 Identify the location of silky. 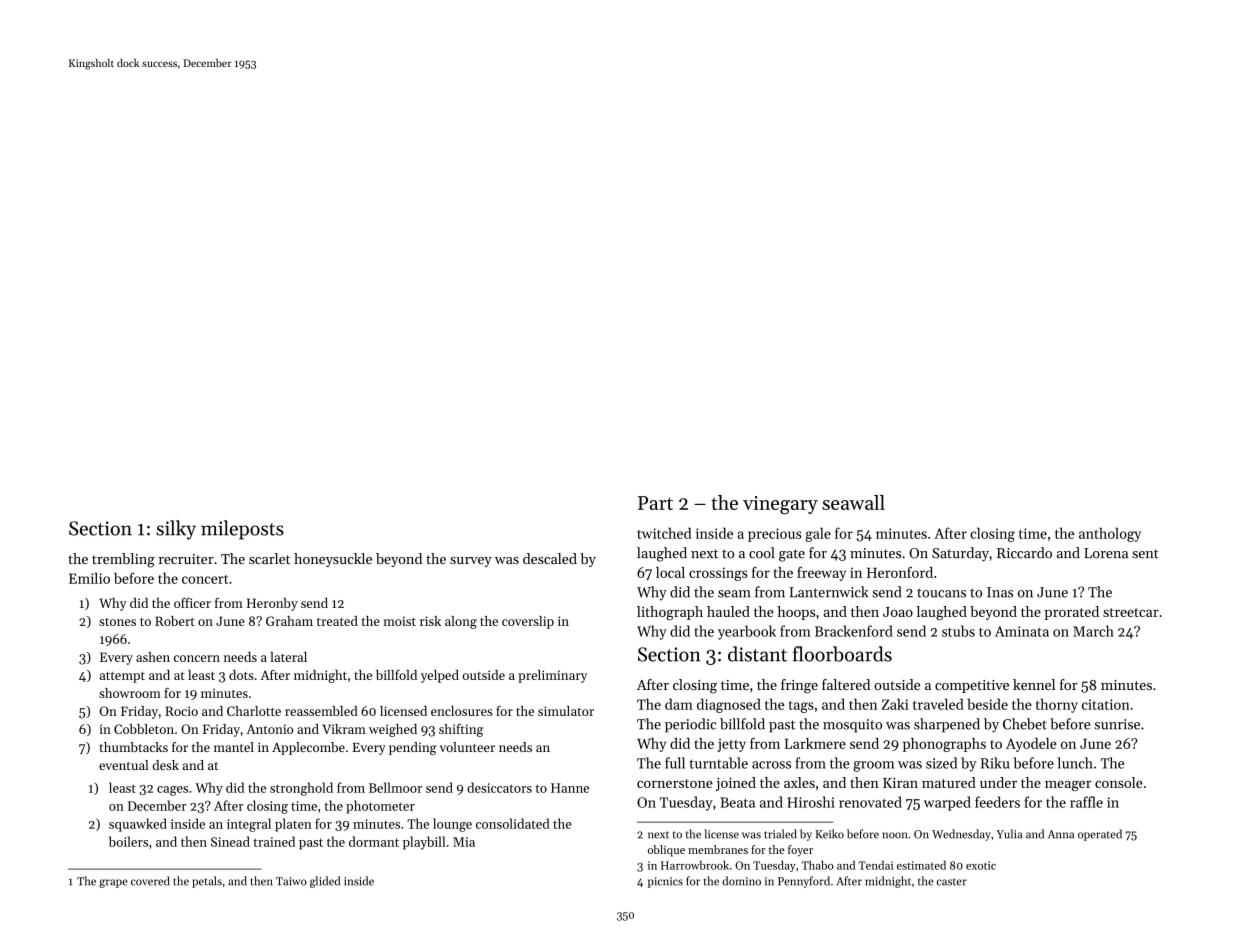
(176, 530).
